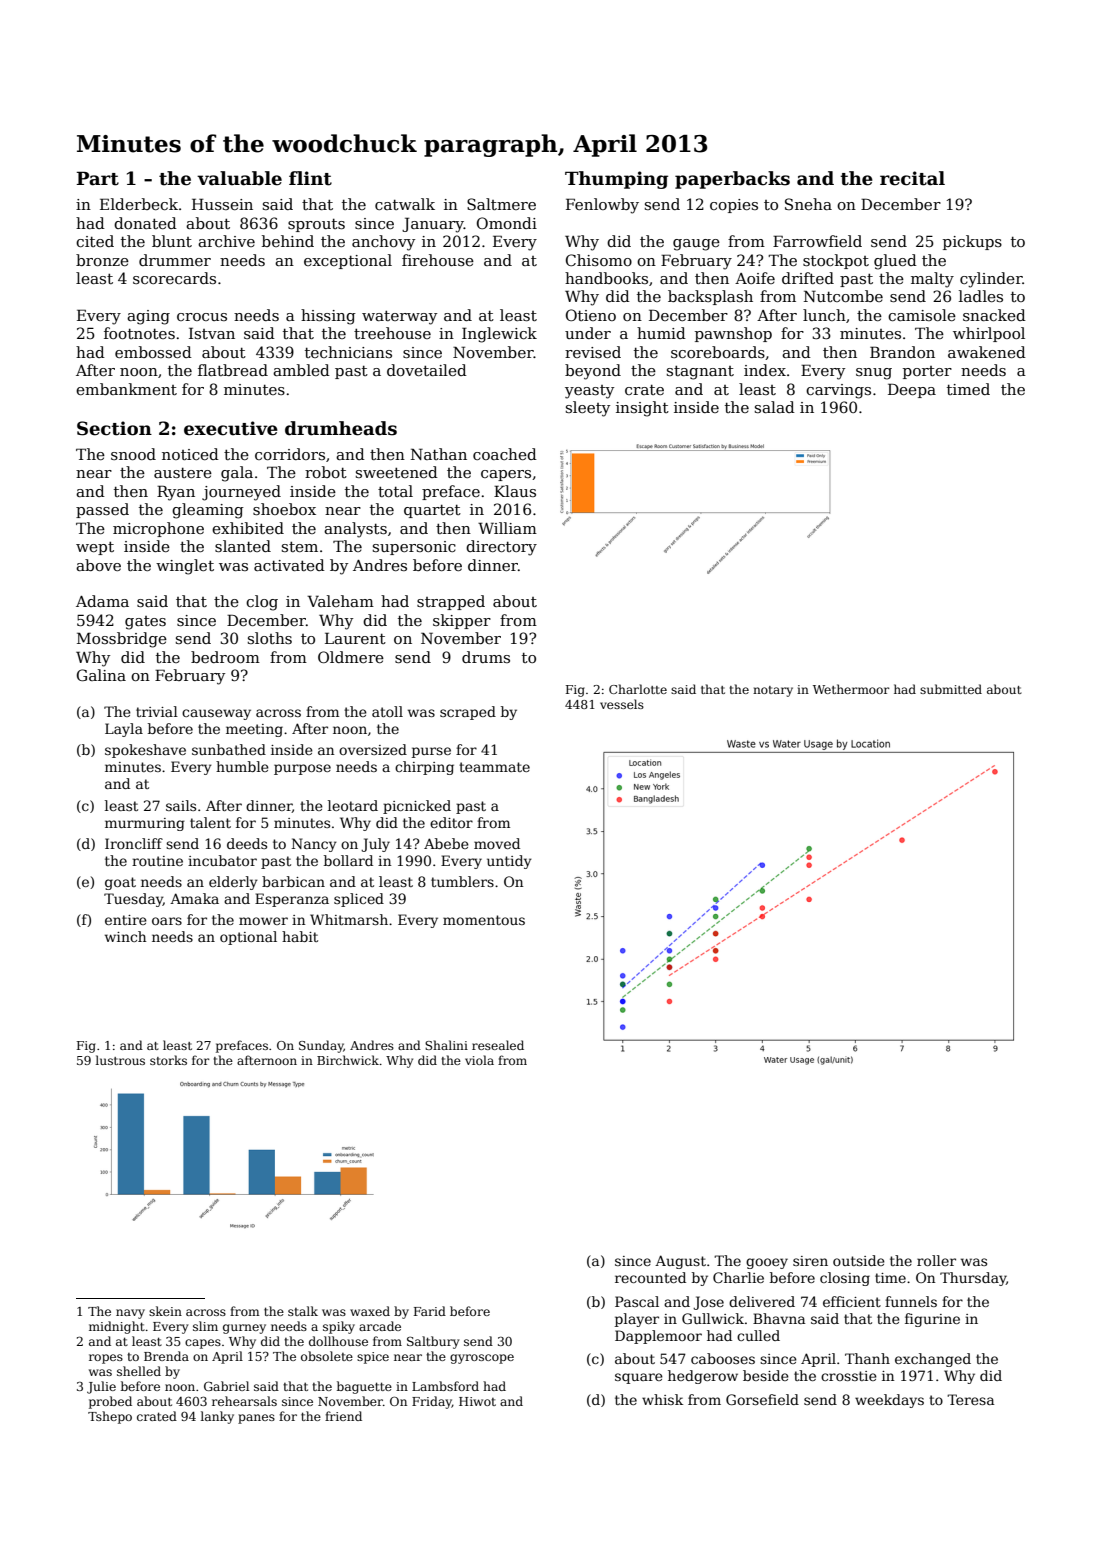 This screenshot has height=1558, width=1102. I want to click on valuable, so click(239, 178).
